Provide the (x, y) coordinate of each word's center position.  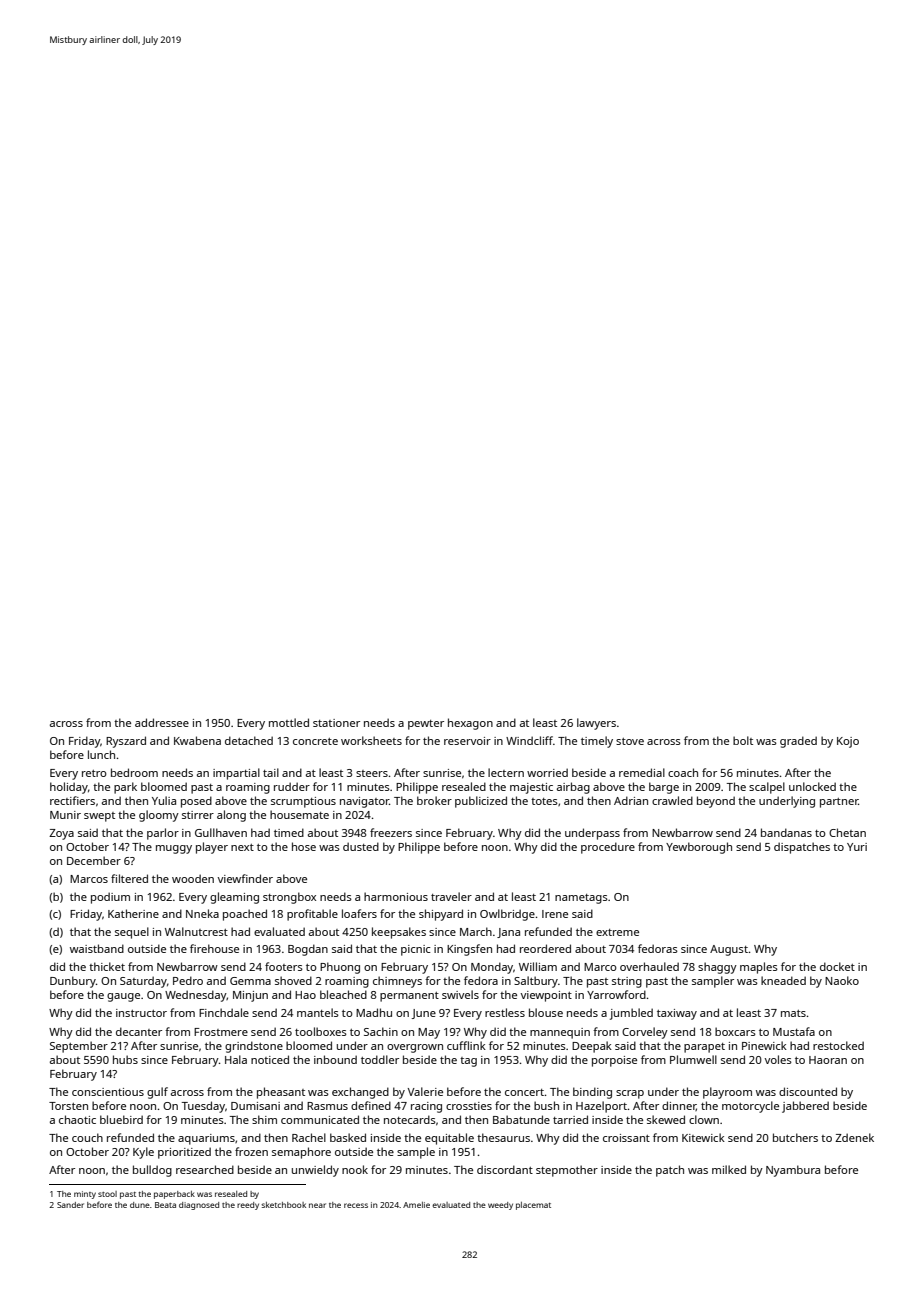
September (79, 1047)
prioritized (184, 1153)
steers (372, 773)
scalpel (767, 788)
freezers (391, 832)
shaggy (717, 968)
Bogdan (308, 950)
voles (778, 1059)
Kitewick (703, 1137)
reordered (545, 948)
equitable (449, 1139)
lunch (101, 754)
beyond (716, 802)
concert (525, 1092)
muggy (174, 849)
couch (87, 1137)
